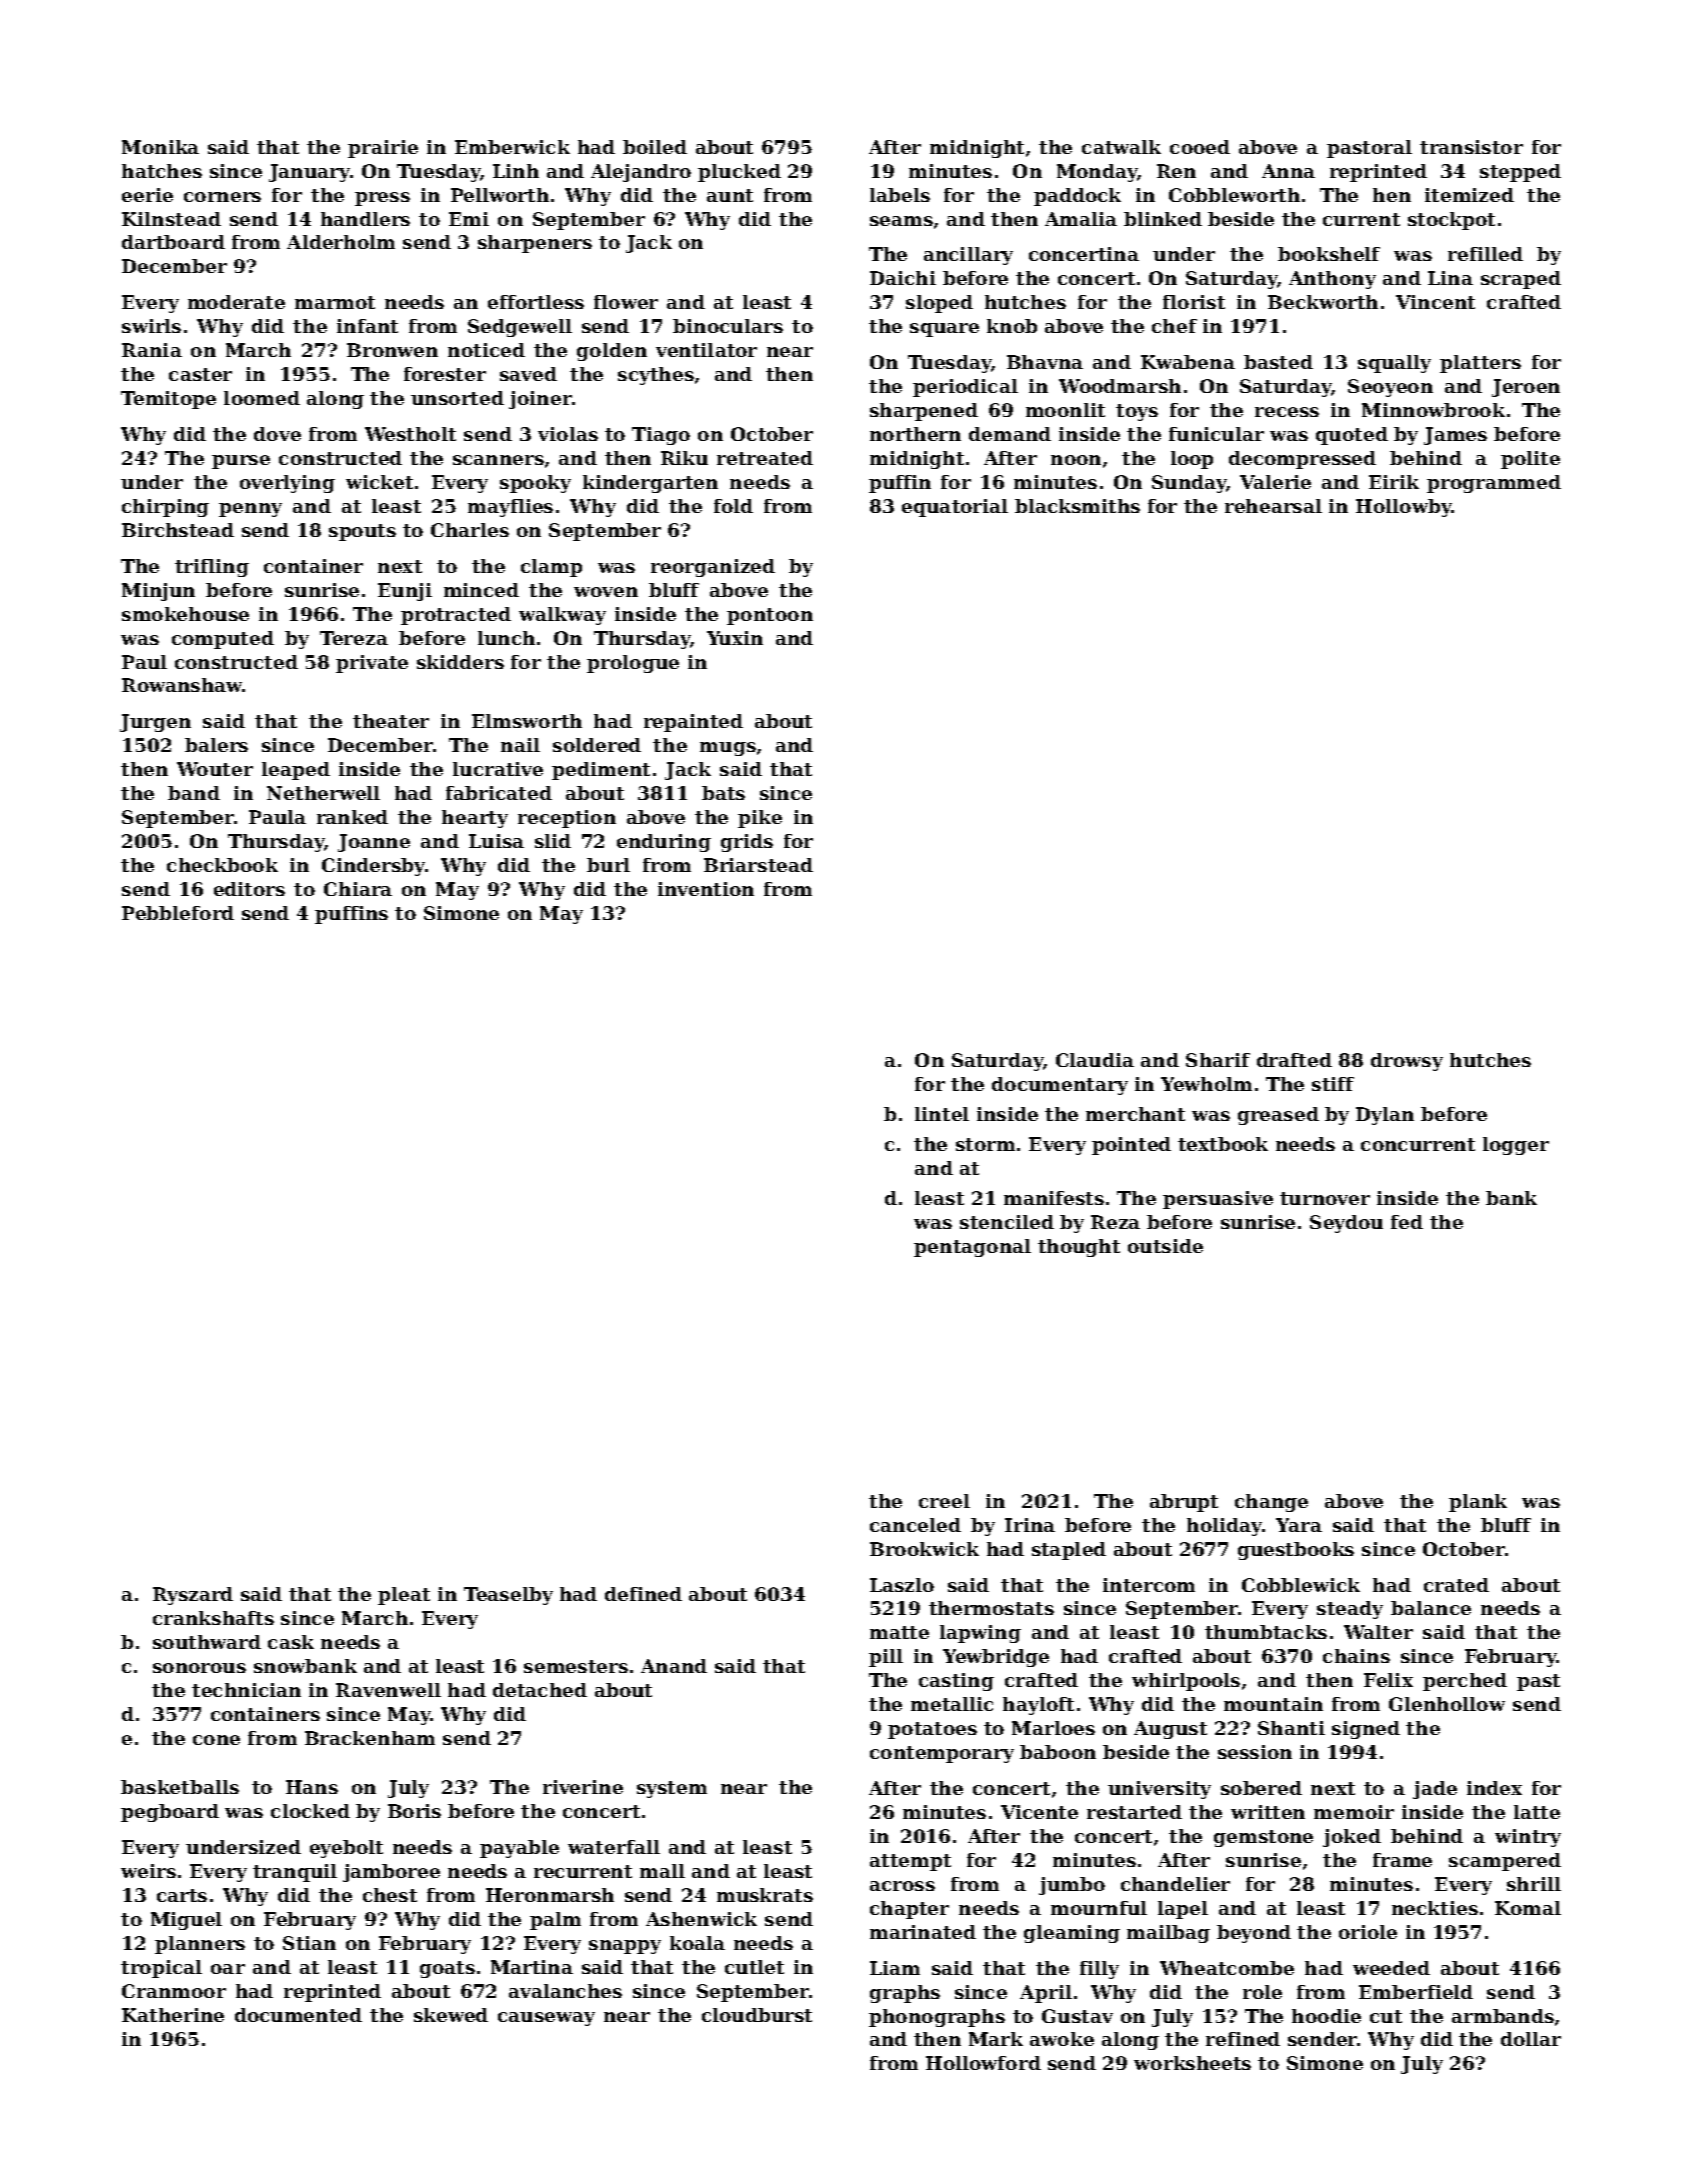 Image resolution: width=1683 pixels, height=2178 pixels. Describe the element at coordinates (1407, 1062) in the screenshot. I see `drowsy` at that location.
